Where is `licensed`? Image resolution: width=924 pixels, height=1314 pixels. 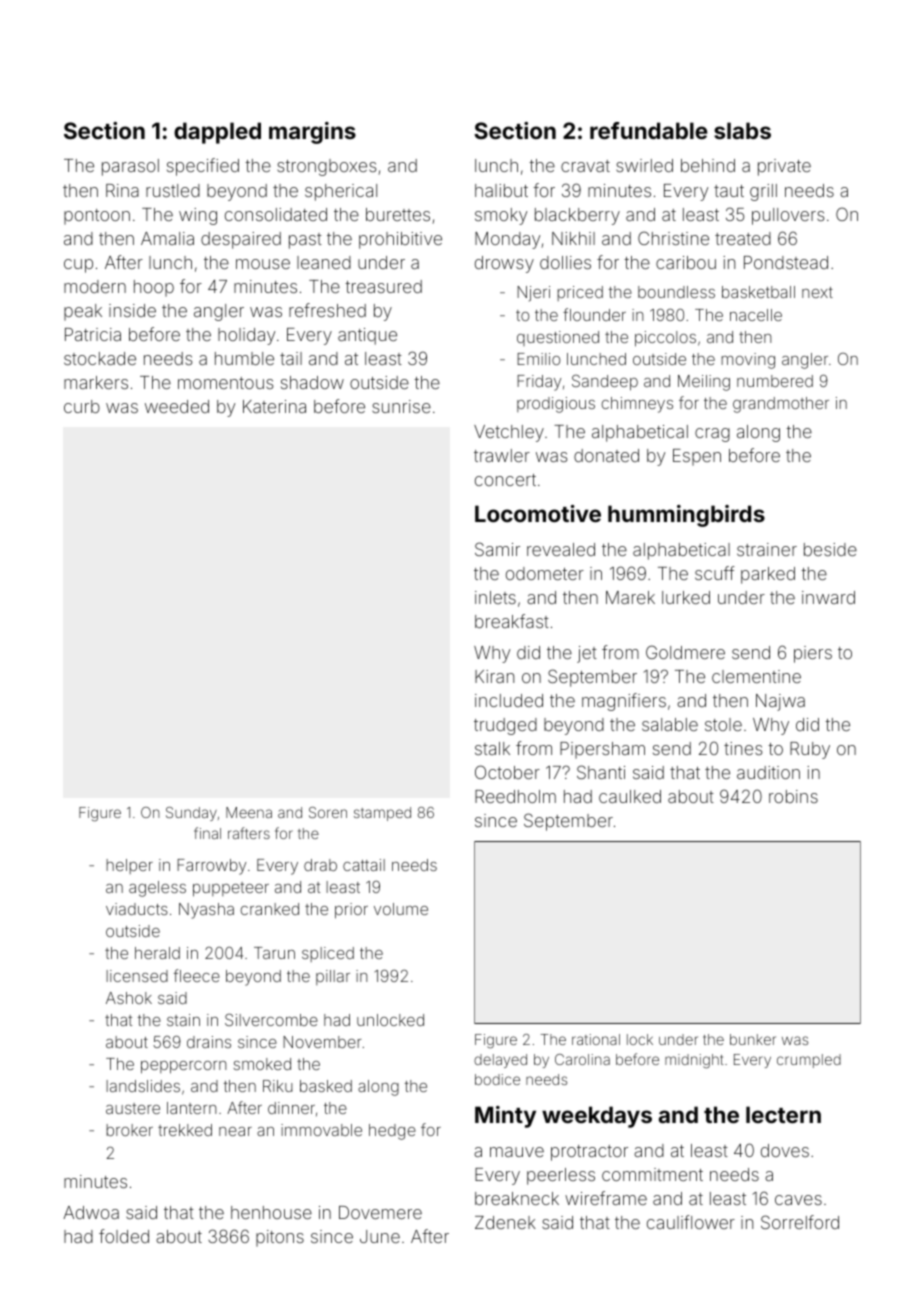 licensed is located at coordinates (137, 976).
